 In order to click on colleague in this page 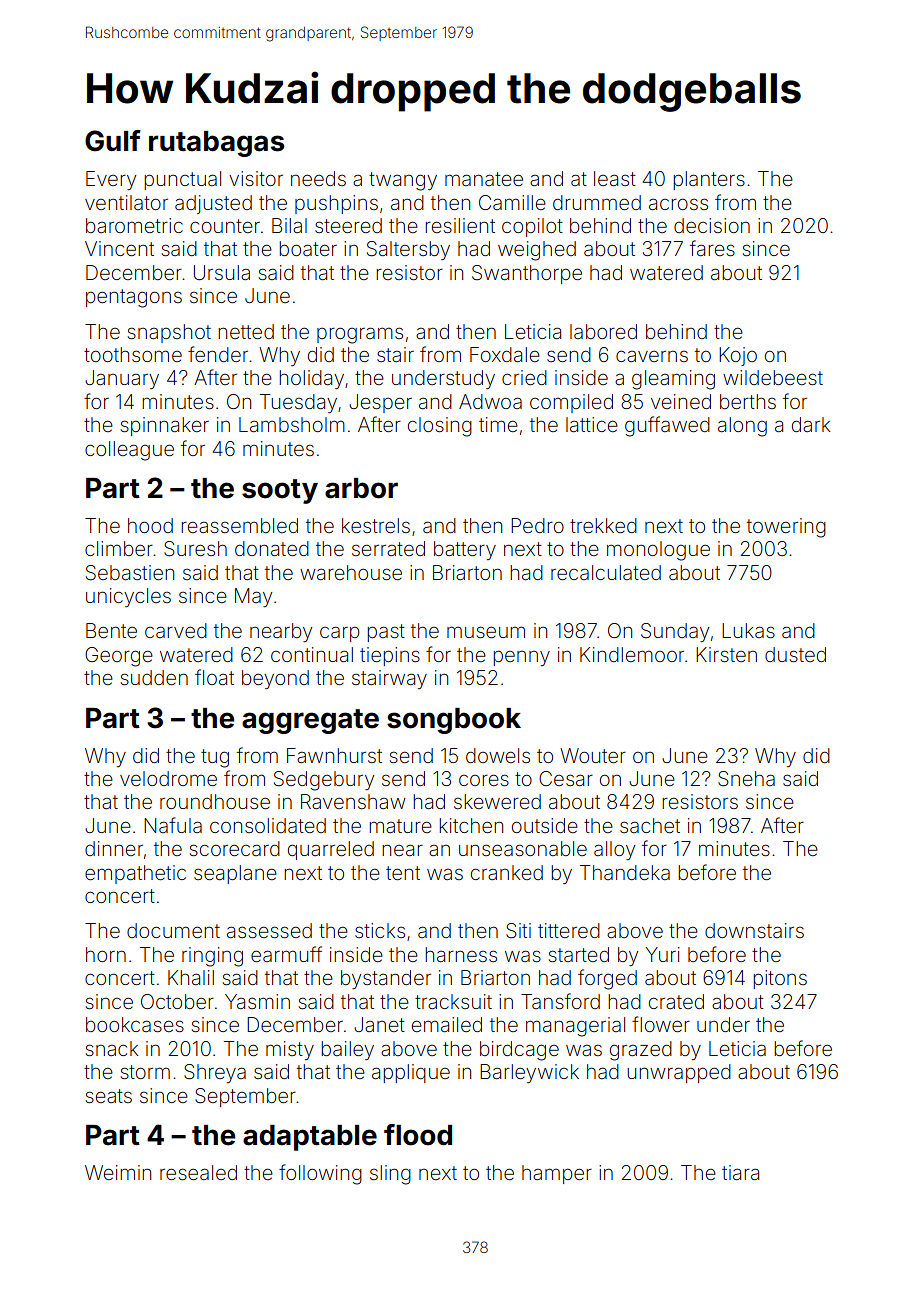, I will do `click(129, 451)`.
